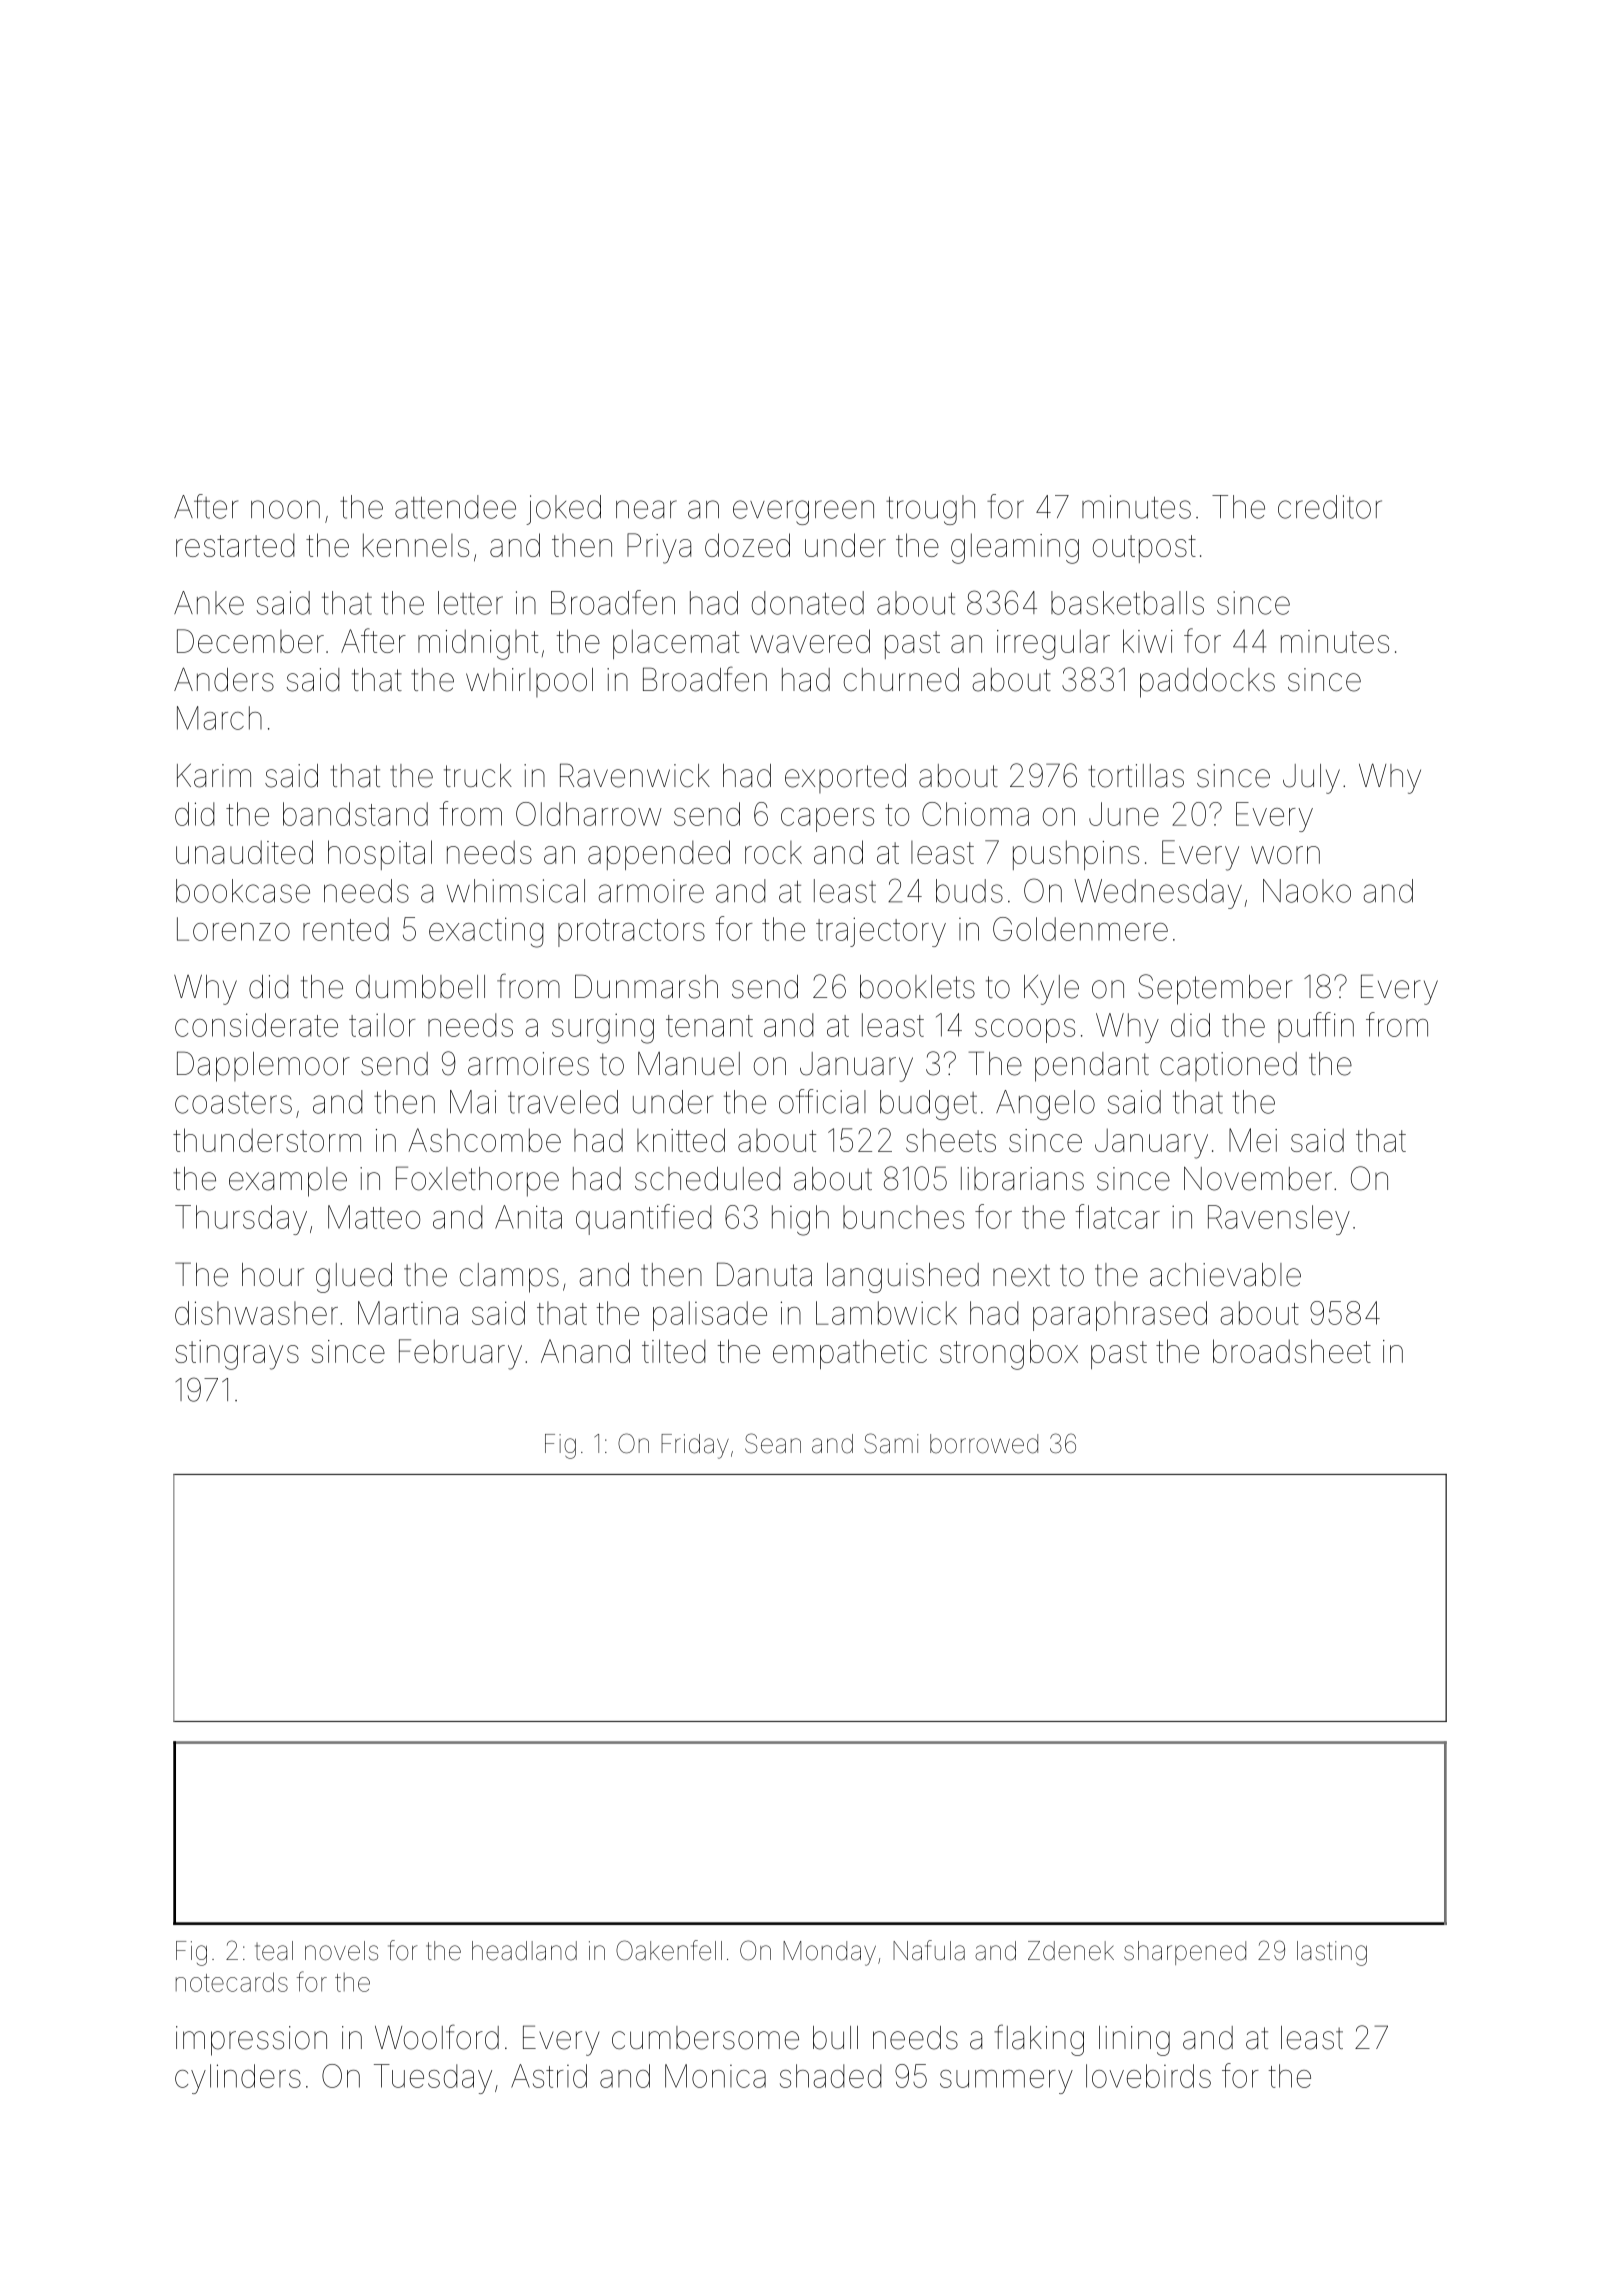  I want to click on protractors, so click(631, 933).
